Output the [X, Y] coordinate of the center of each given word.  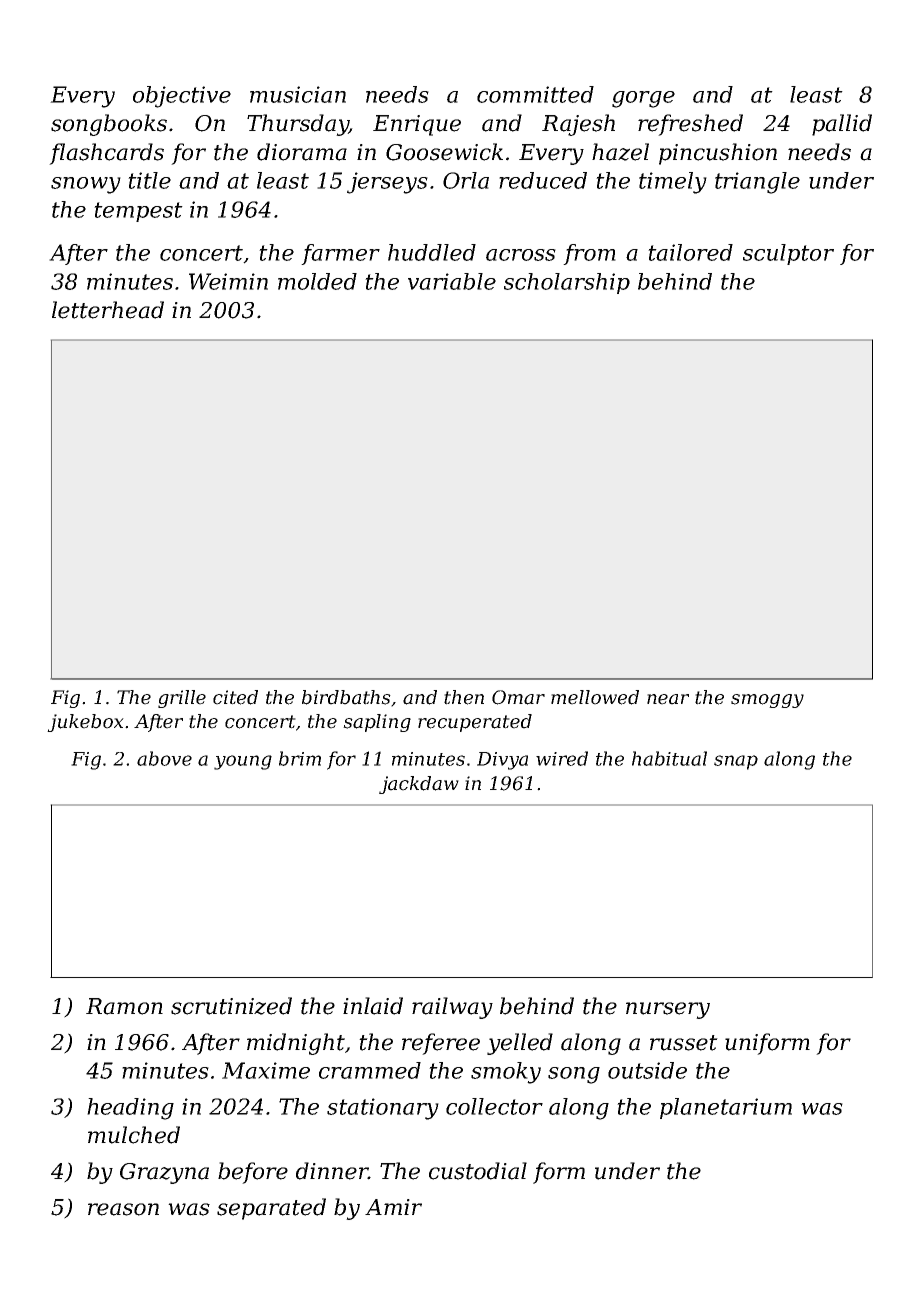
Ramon [124, 1006]
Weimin [228, 281]
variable [452, 281]
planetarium [726, 1108]
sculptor [788, 254]
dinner [332, 1171]
